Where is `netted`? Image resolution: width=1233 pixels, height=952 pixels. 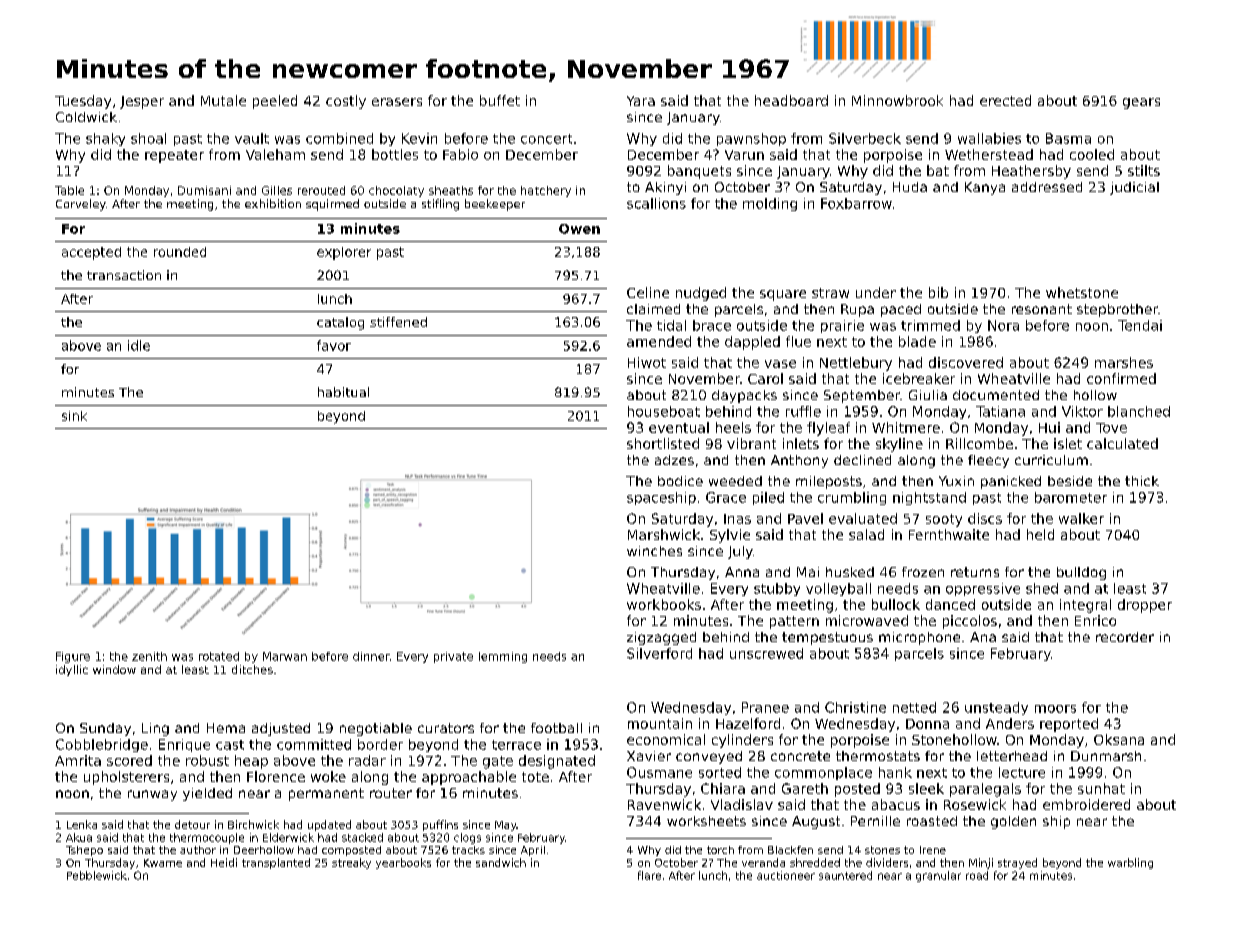 netted is located at coordinates (914, 707).
